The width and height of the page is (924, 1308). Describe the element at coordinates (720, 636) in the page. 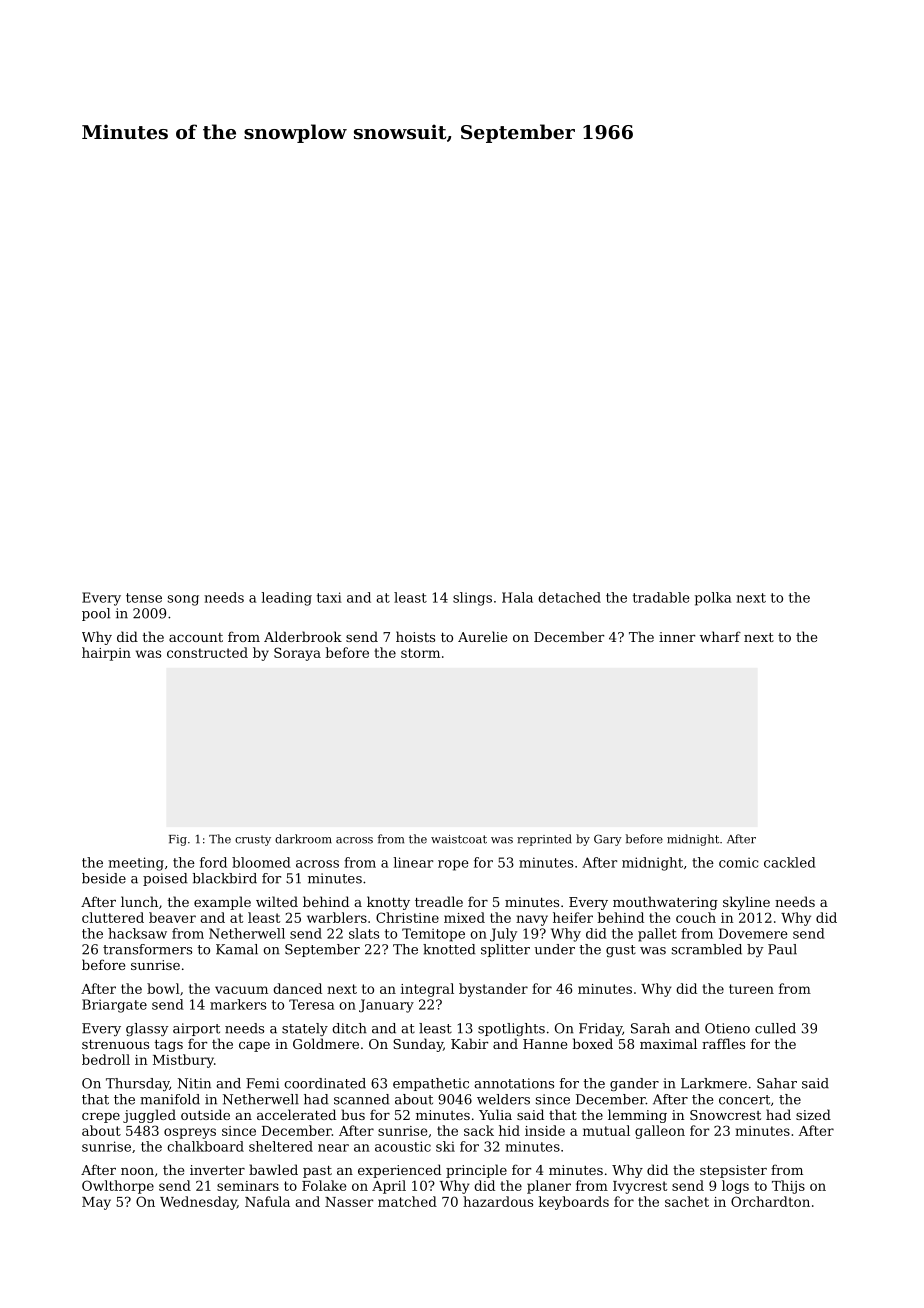

I see `wharf` at that location.
